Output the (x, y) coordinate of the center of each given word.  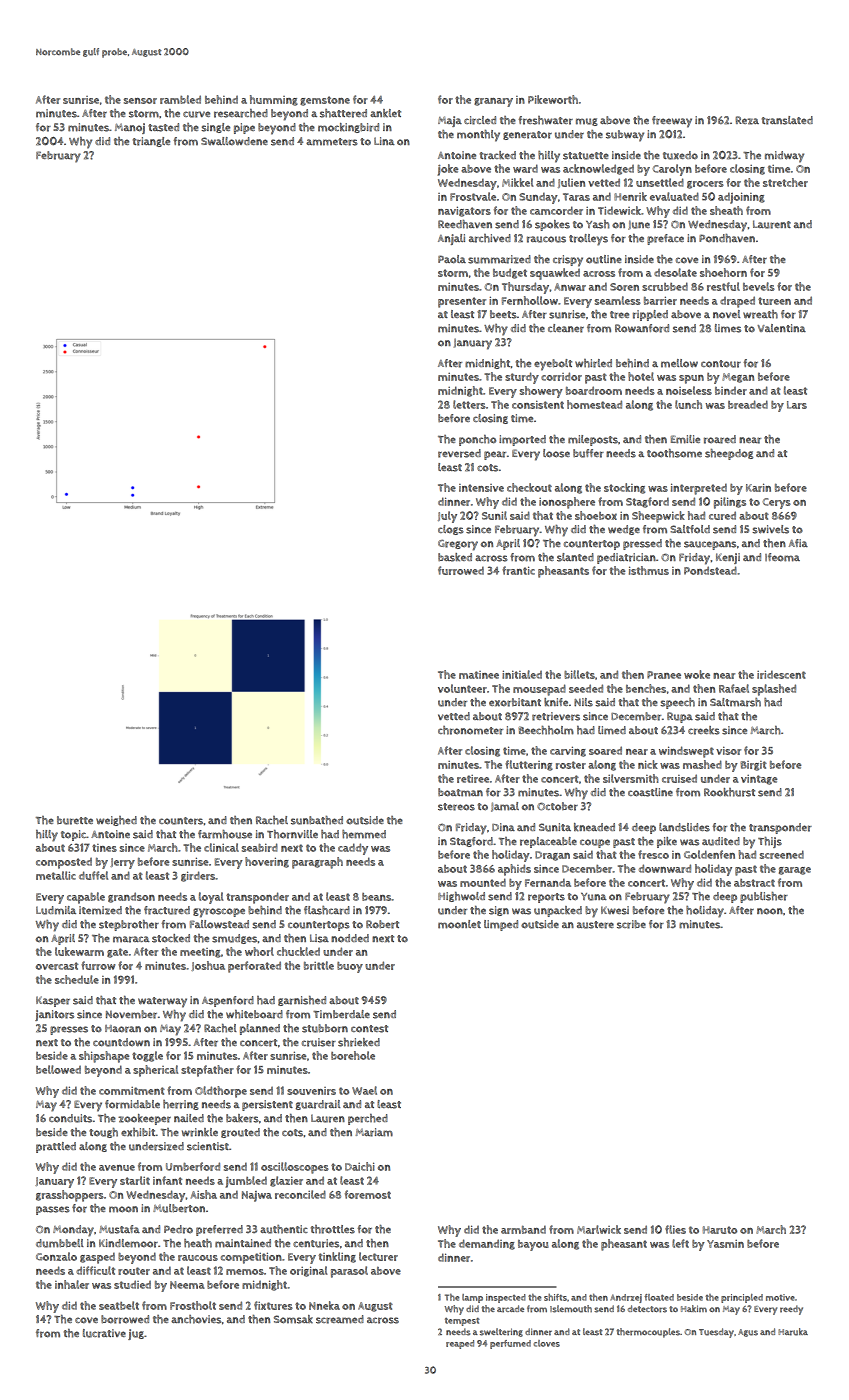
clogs (451, 530)
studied (132, 1284)
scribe (631, 924)
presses (69, 1030)
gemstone (325, 101)
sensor (140, 101)
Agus (748, 1333)
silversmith (631, 778)
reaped (460, 1344)
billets (579, 674)
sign (499, 911)
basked (455, 557)
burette (75, 820)
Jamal (505, 807)
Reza (747, 120)
